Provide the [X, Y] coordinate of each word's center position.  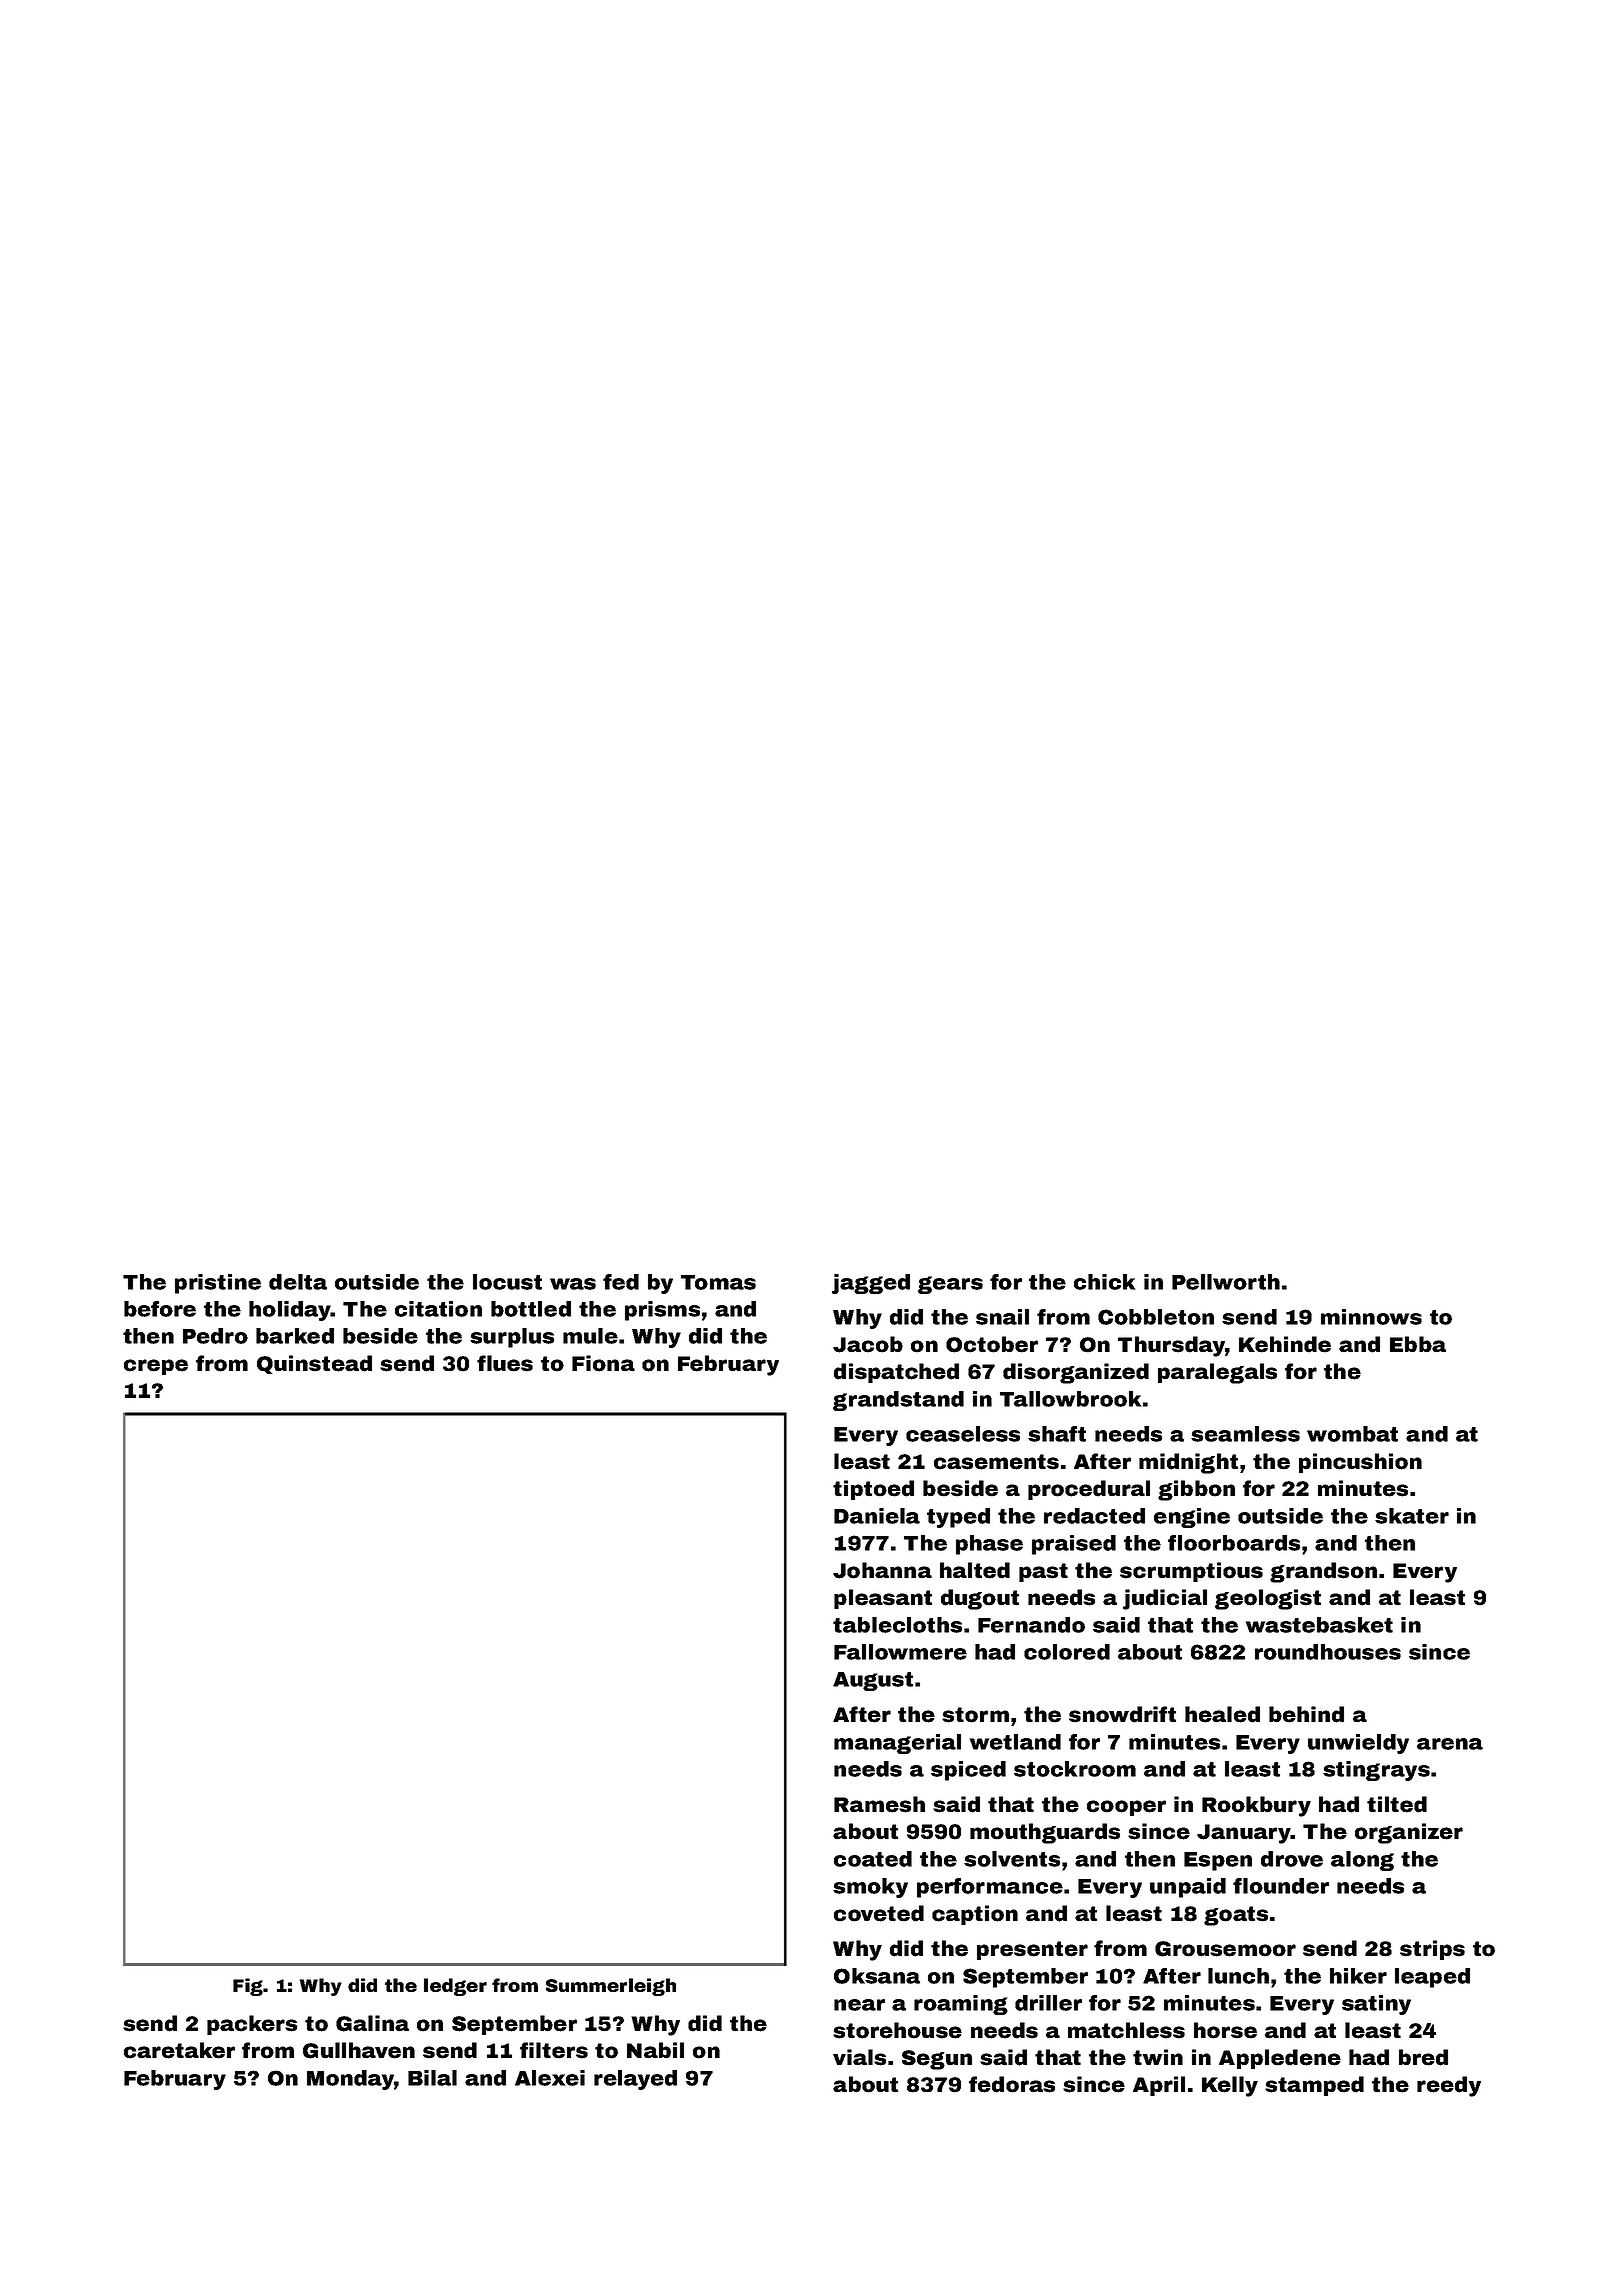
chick [1104, 1282]
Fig [248, 1987]
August [873, 1681]
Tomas [718, 1282]
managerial [897, 1744]
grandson [1323, 1572]
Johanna [882, 1570]
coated [873, 1859]
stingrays [1376, 1771]
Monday [351, 2080]
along [1362, 1861]
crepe [156, 1367]
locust [507, 1282]
